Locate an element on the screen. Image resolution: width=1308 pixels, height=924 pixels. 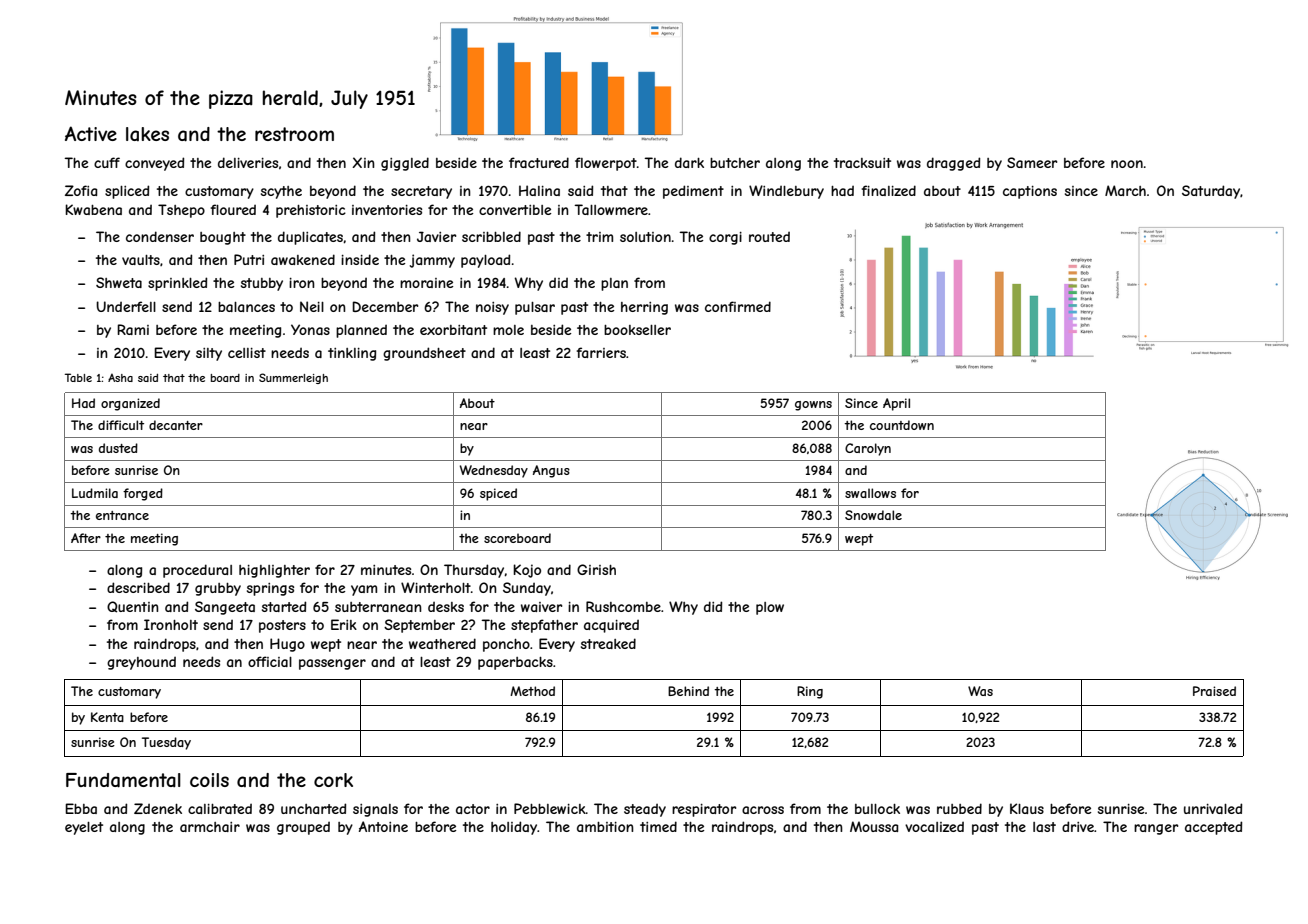
scribbled is located at coordinates (491, 236).
